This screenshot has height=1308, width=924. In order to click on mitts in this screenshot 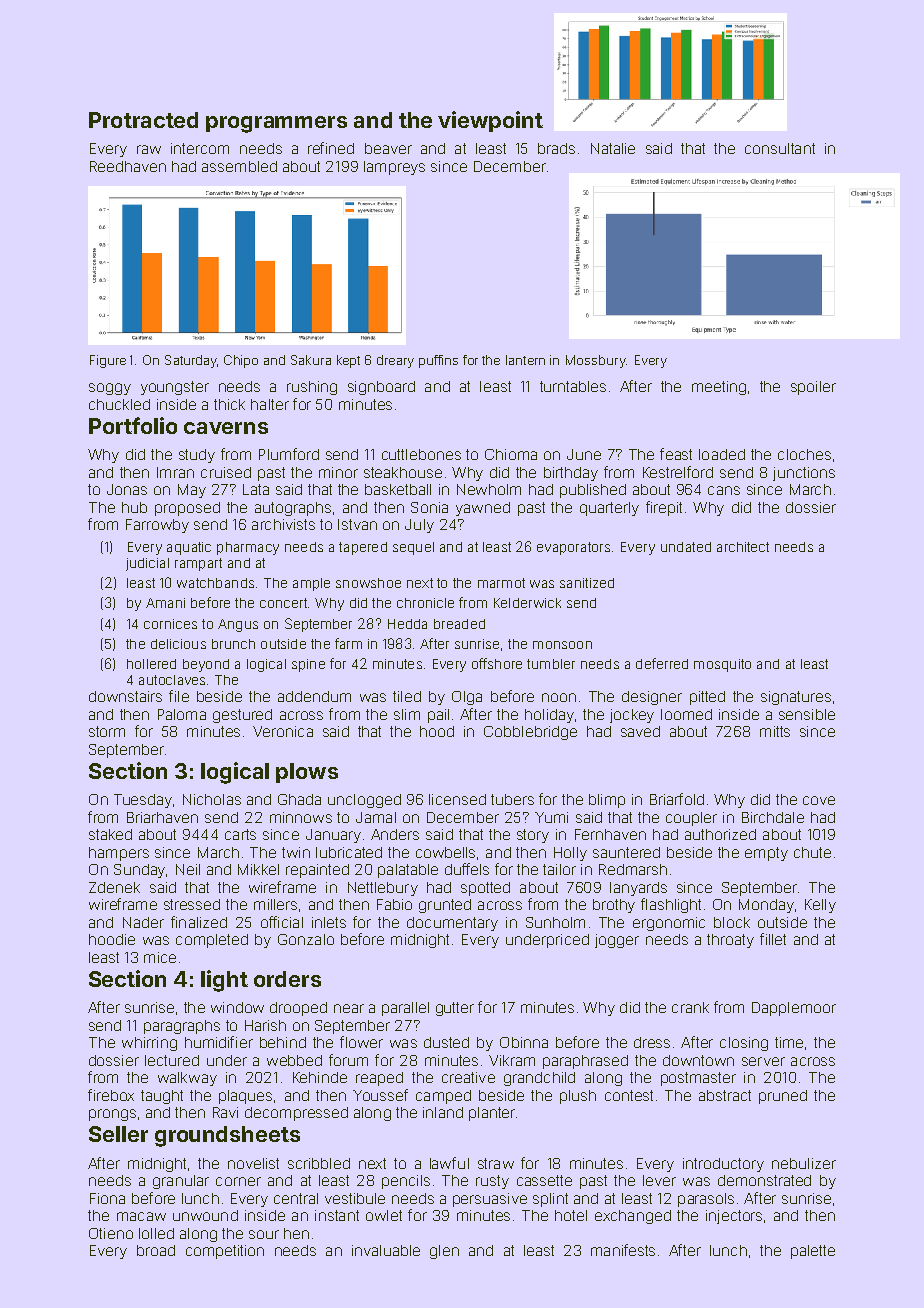, I will do `click(775, 731)`.
